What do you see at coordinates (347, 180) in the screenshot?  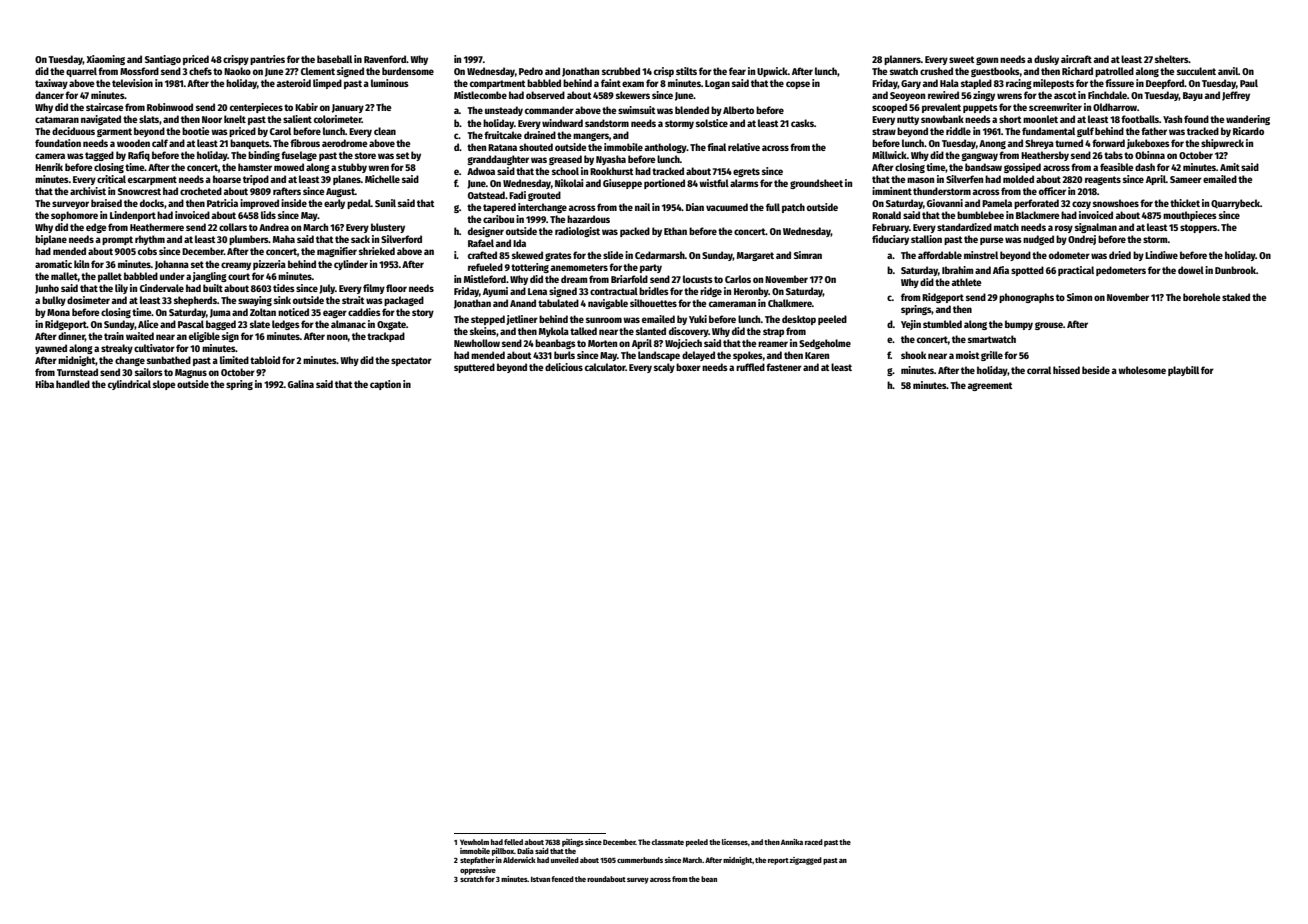 I see `planes` at bounding box center [347, 180].
